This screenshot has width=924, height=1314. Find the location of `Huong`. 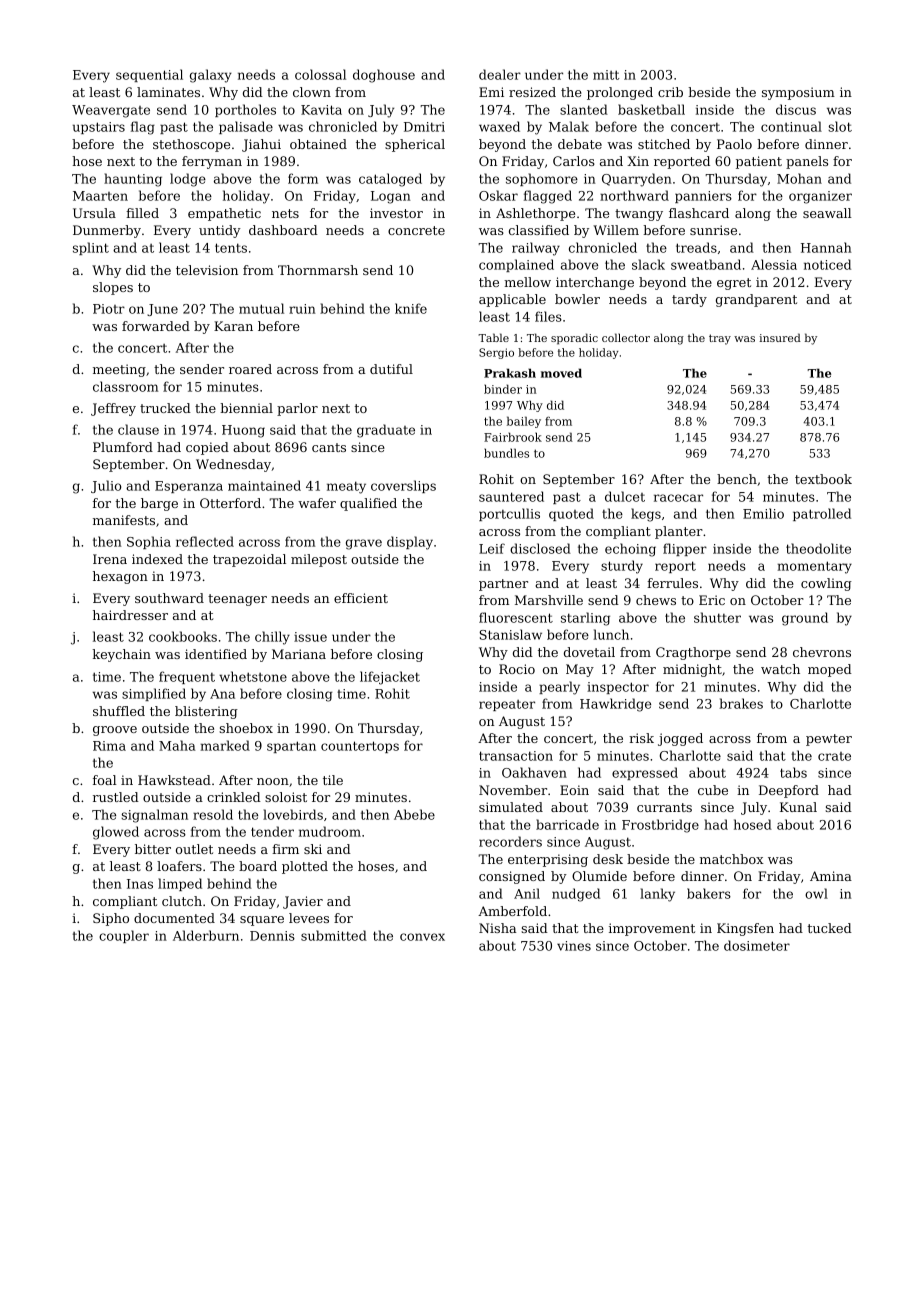

Huong is located at coordinates (243, 431).
